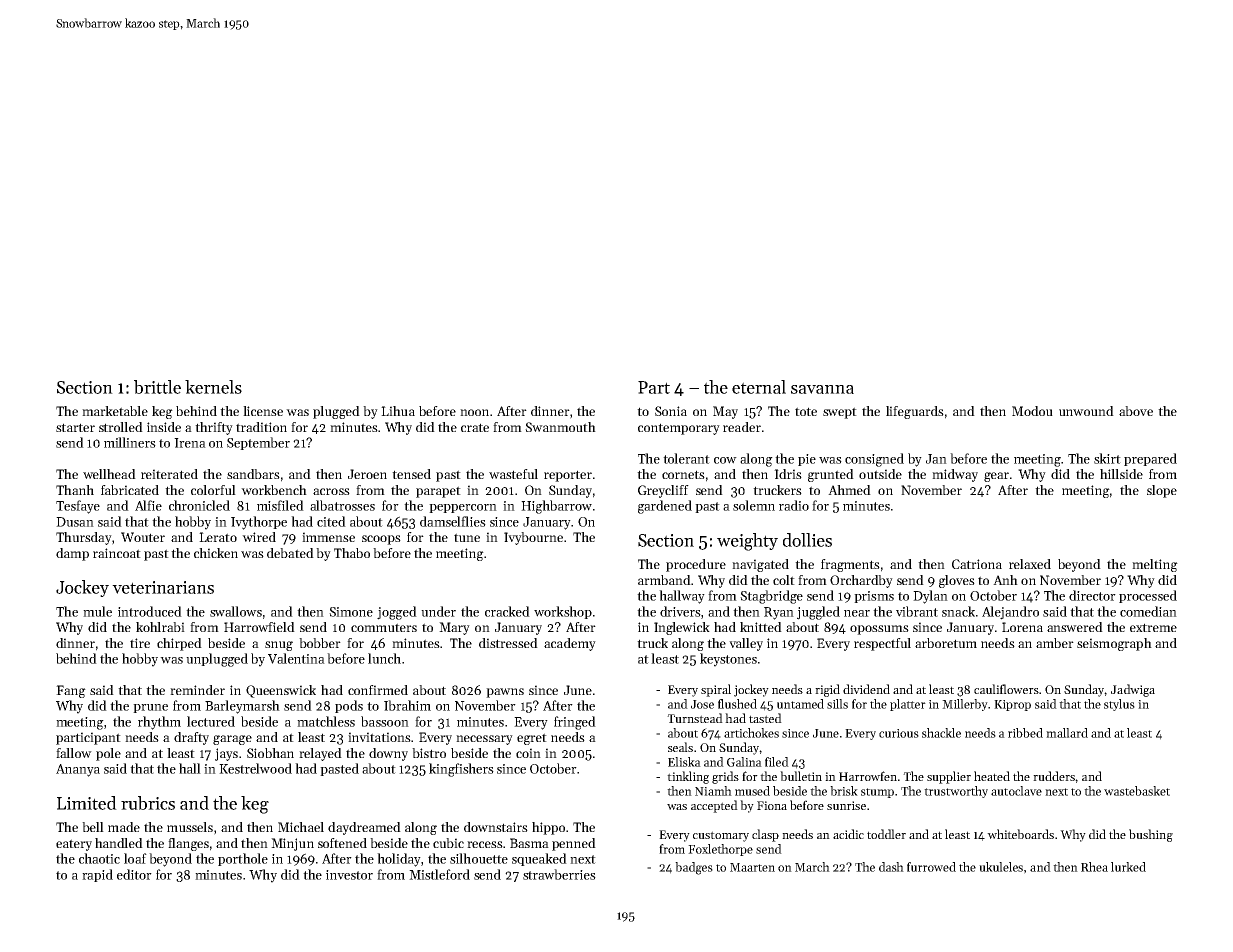 This page has width=1233, height=952. I want to click on slope, so click(1162, 491).
